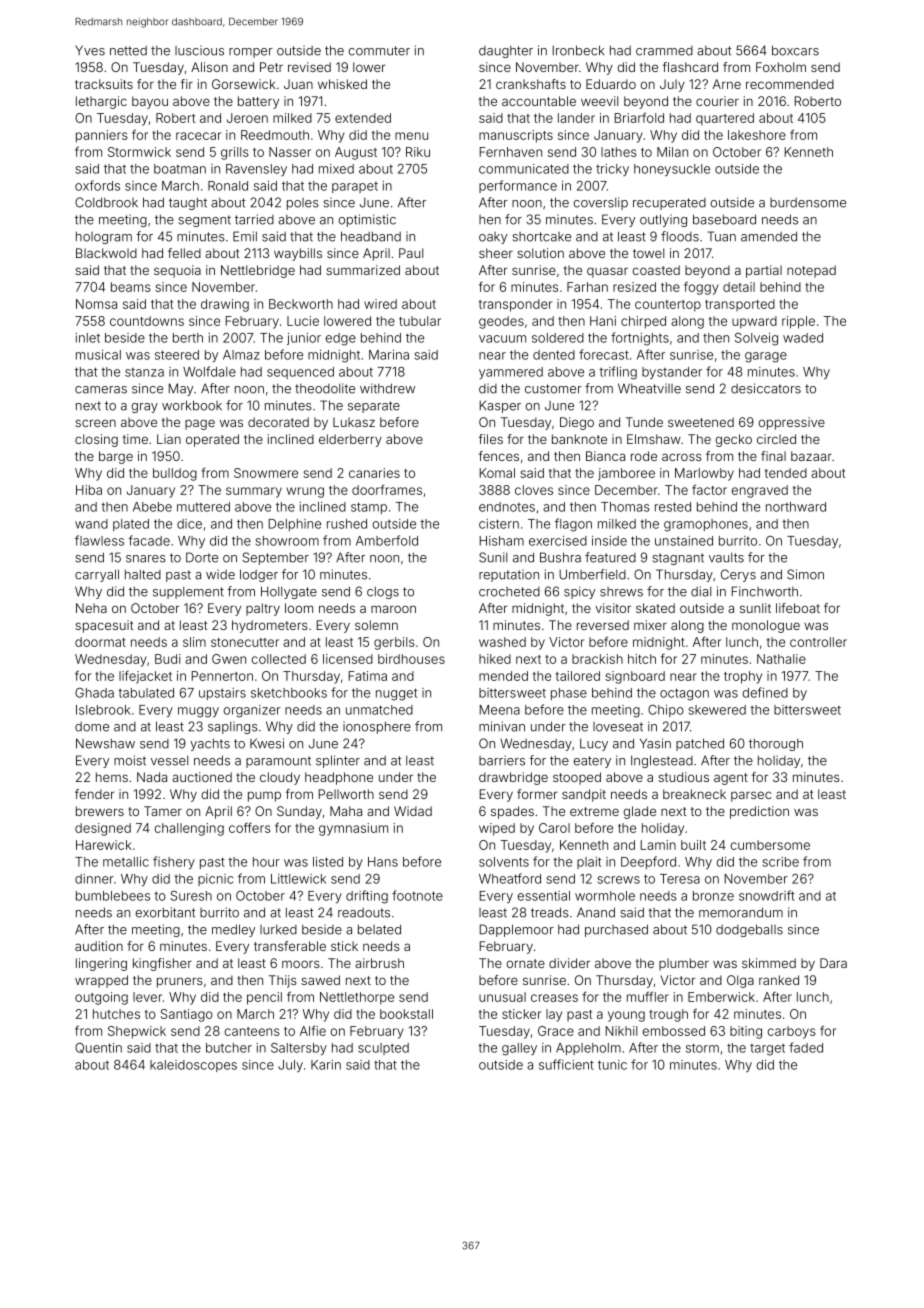  What do you see at coordinates (102, 136) in the image?
I see `panniers` at bounding box center [102, 136].
